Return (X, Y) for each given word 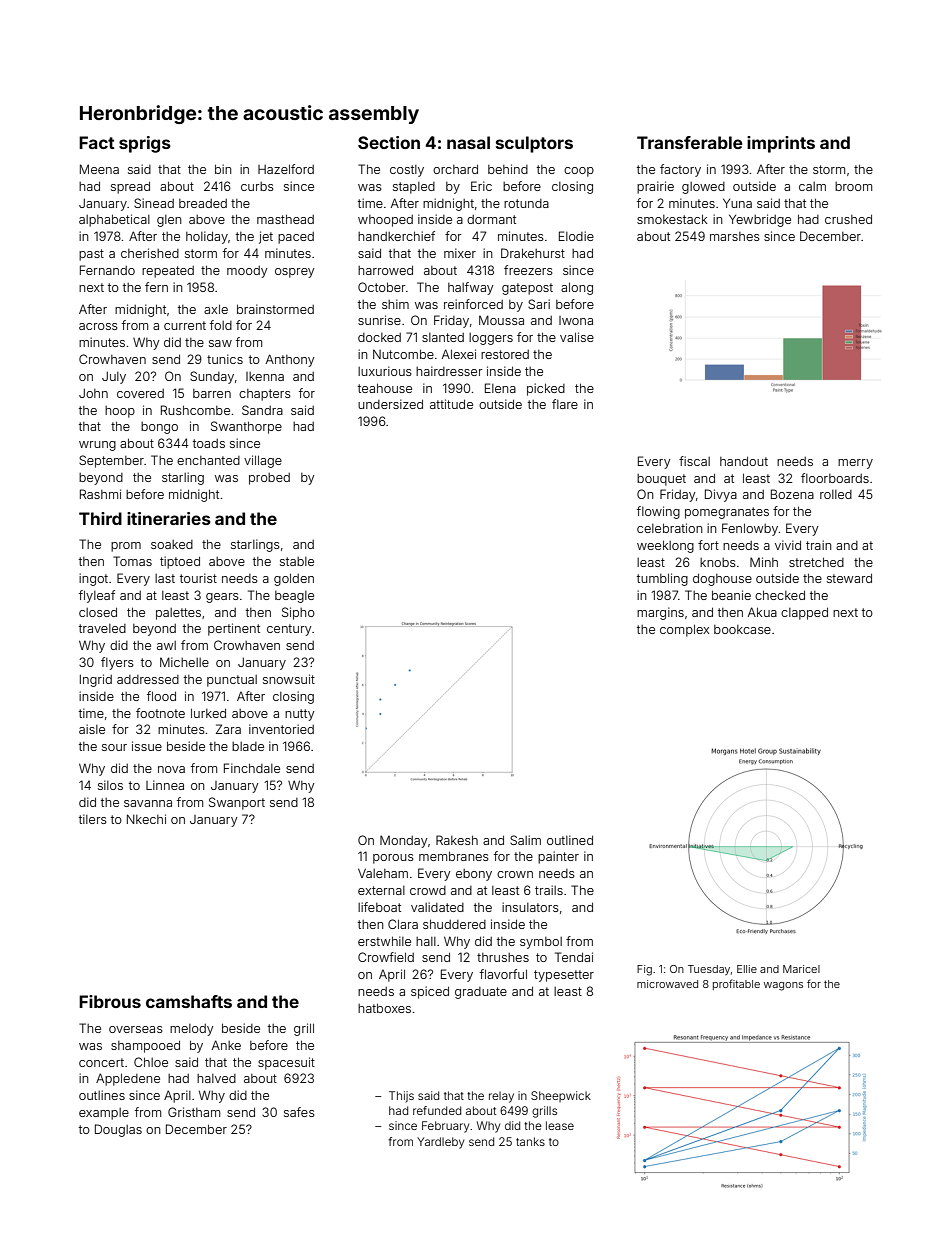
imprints (781, 144)
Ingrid (96, 680)
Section (389, 142)
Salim (525, 840)
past (91, 255)
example (104, 1114)
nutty (300, 715)
